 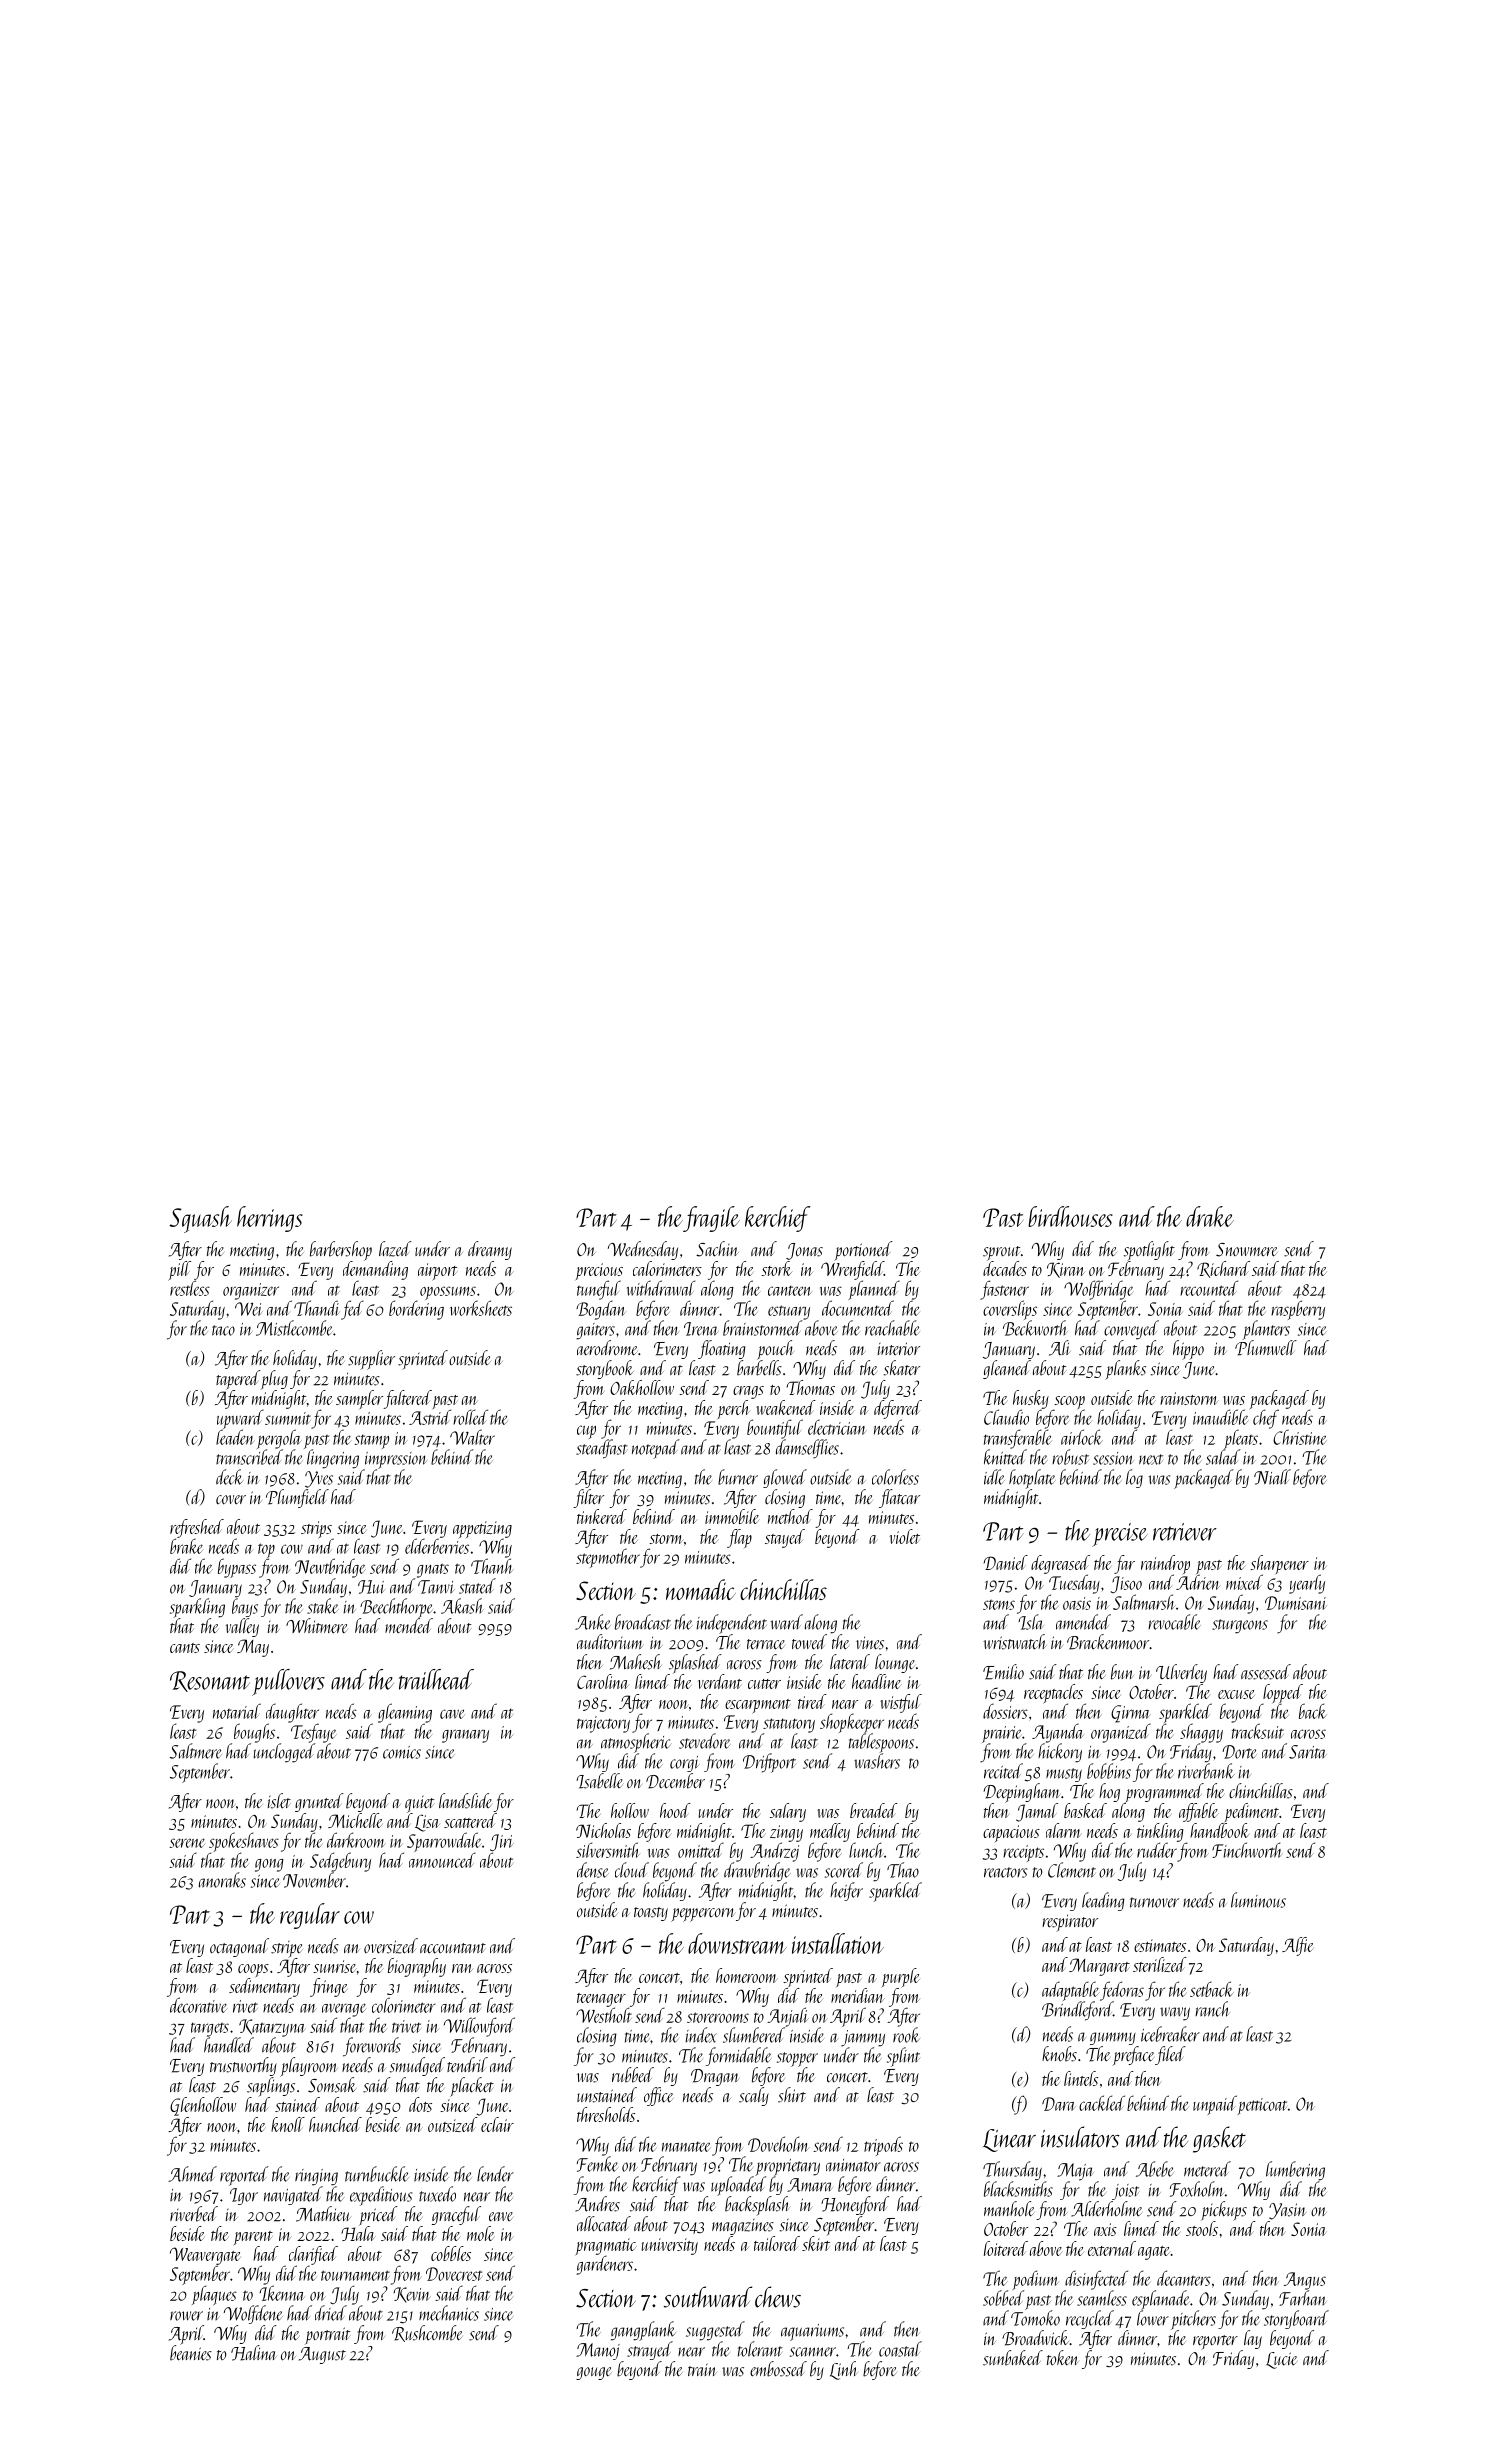 What do you see at coordinates (1300, 1437) in the page?
I see `Christine` at bounding box center [1300, 1437].
